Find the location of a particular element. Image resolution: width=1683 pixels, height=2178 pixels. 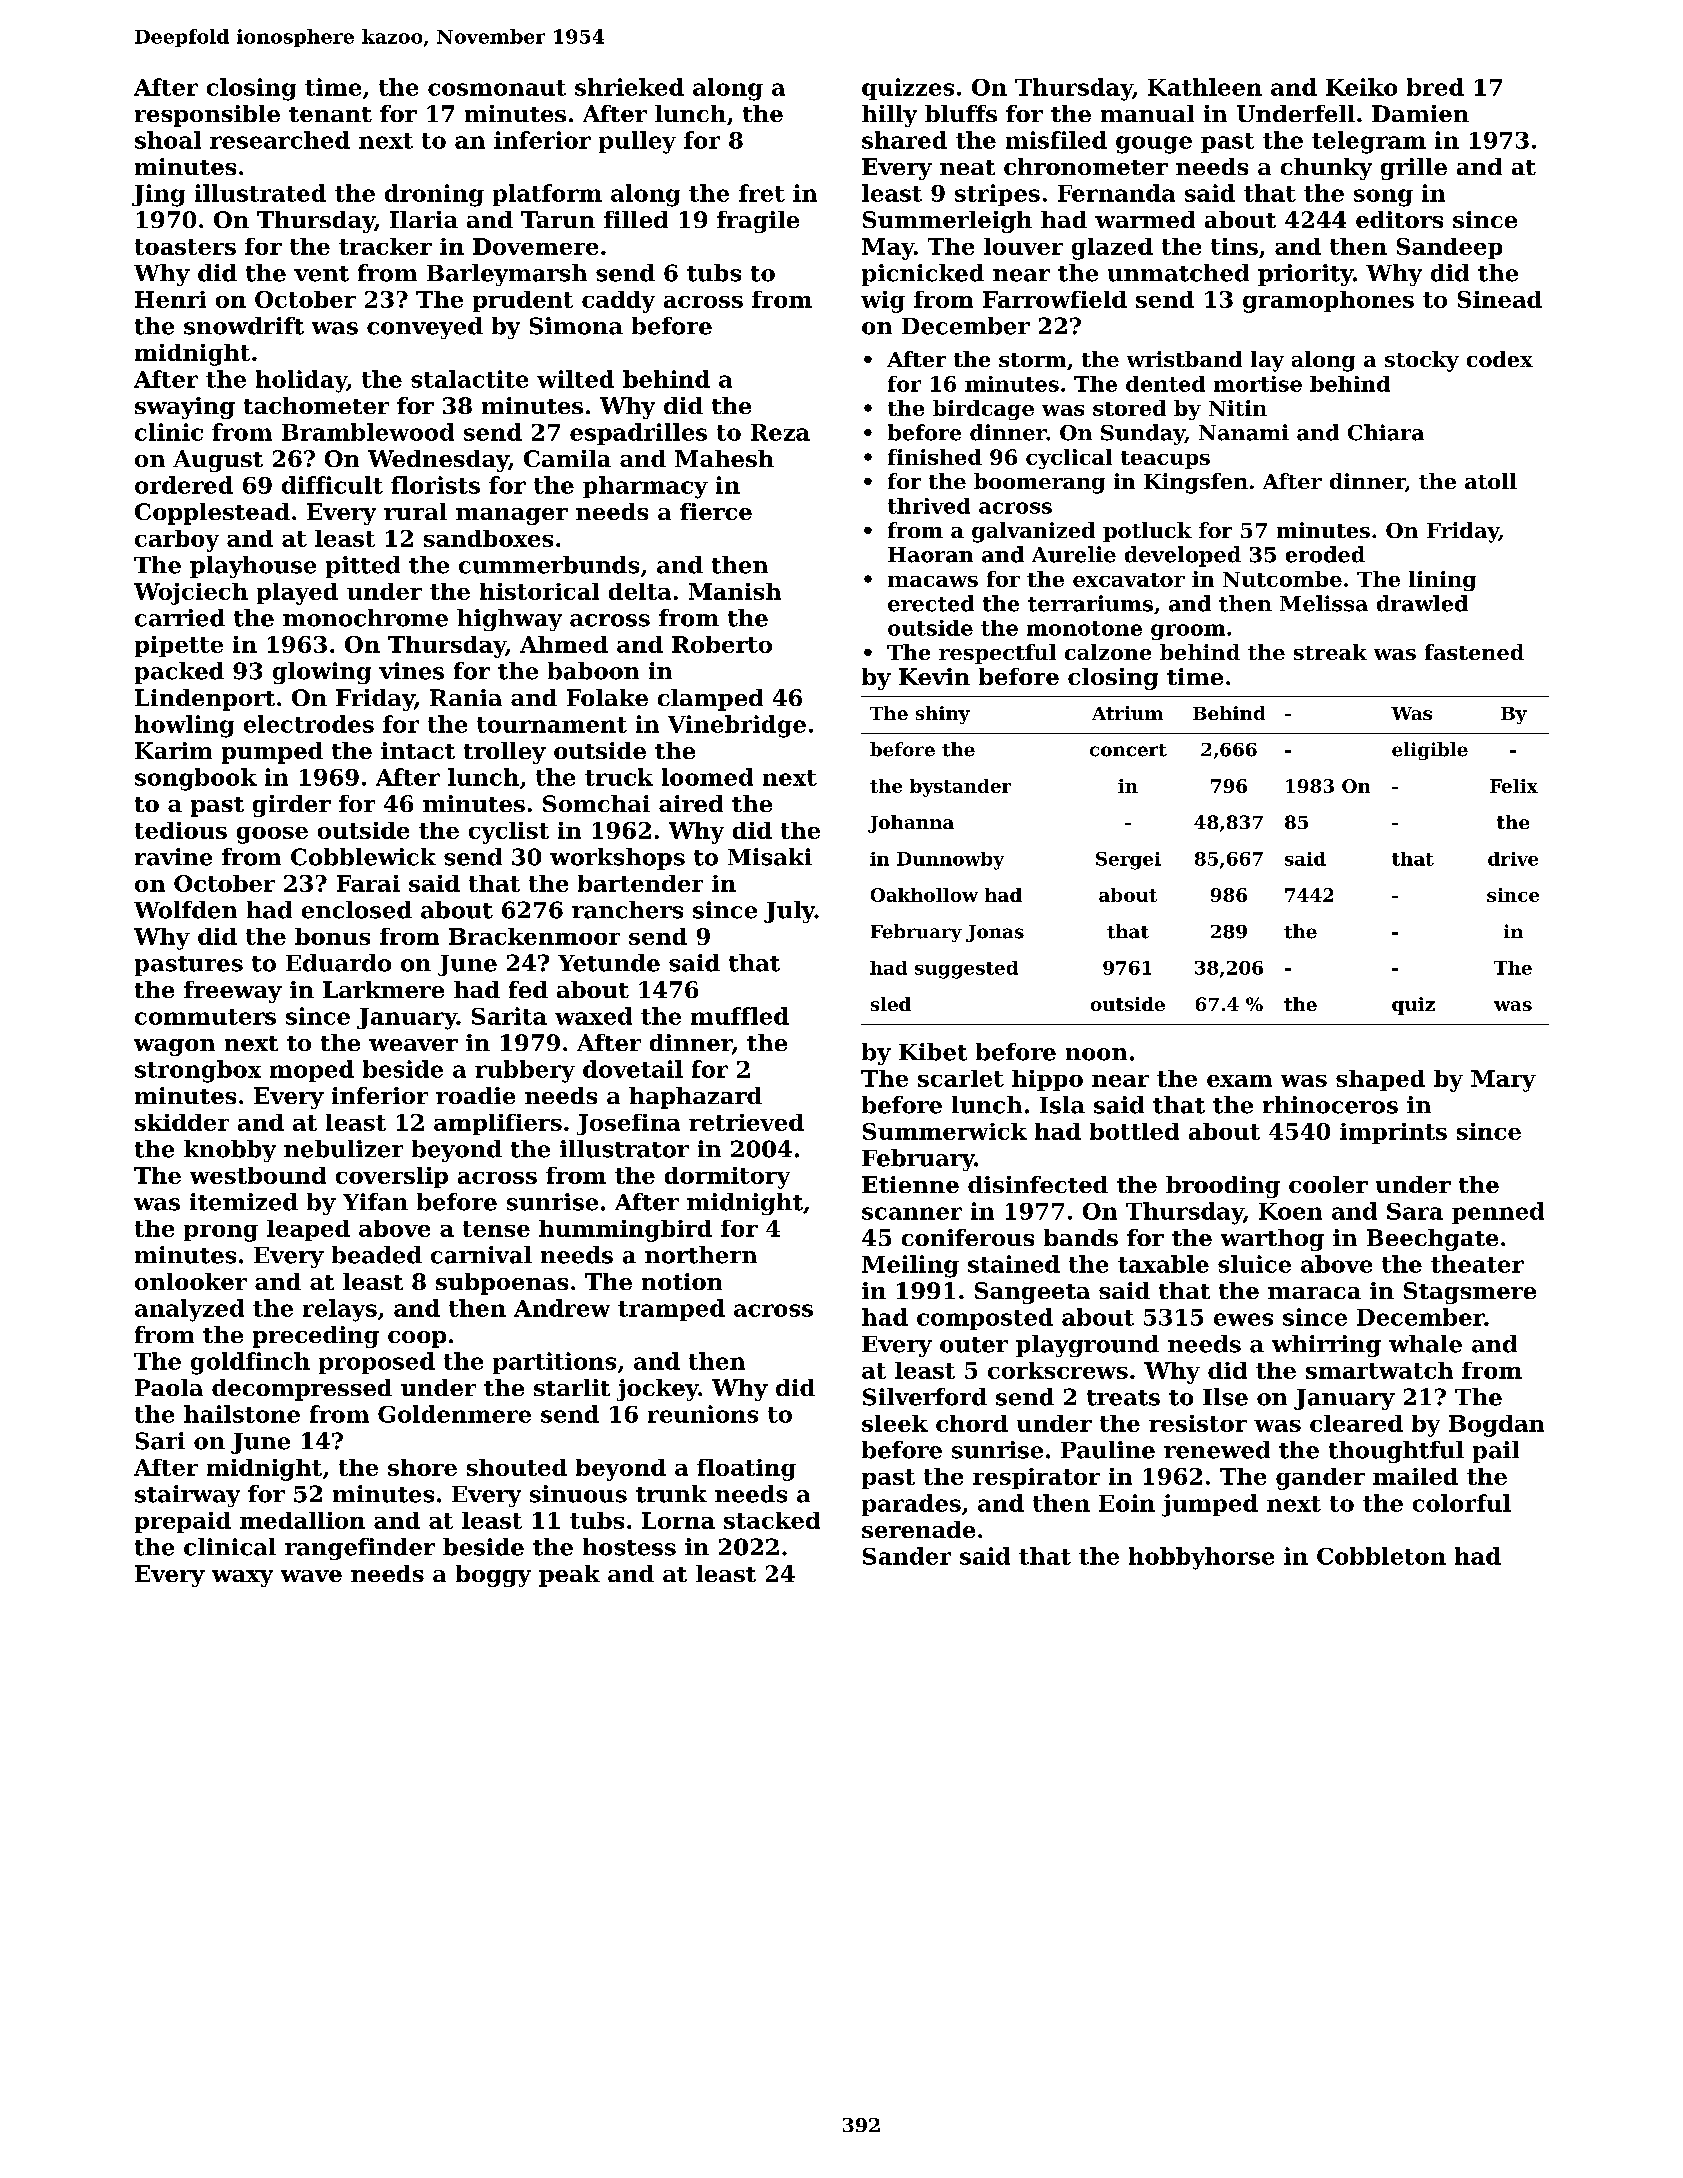

waxy is located at coordinates (242, 1578).
